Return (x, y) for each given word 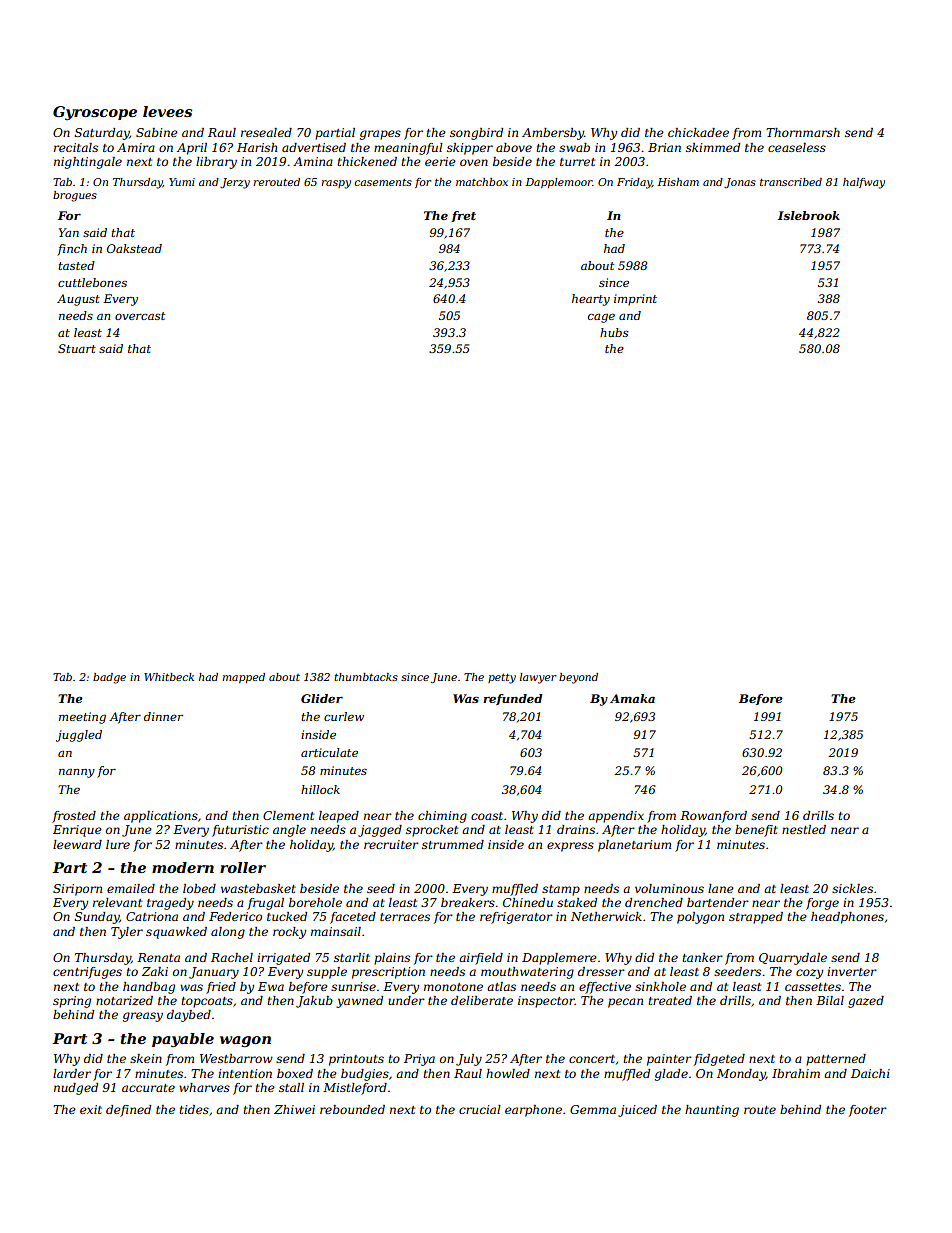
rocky (289, 933)
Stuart (77, 348)
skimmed (713, 147)
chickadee (698, 132)
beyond (578, 678)
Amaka (632, 698)
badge (109, 678)
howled (508, 1073)
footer (868, 1111)
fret (463, 216)
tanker (702, 957)
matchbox (482, 182)
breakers (468, 902)
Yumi (182, 182)
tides (194, 1109)
